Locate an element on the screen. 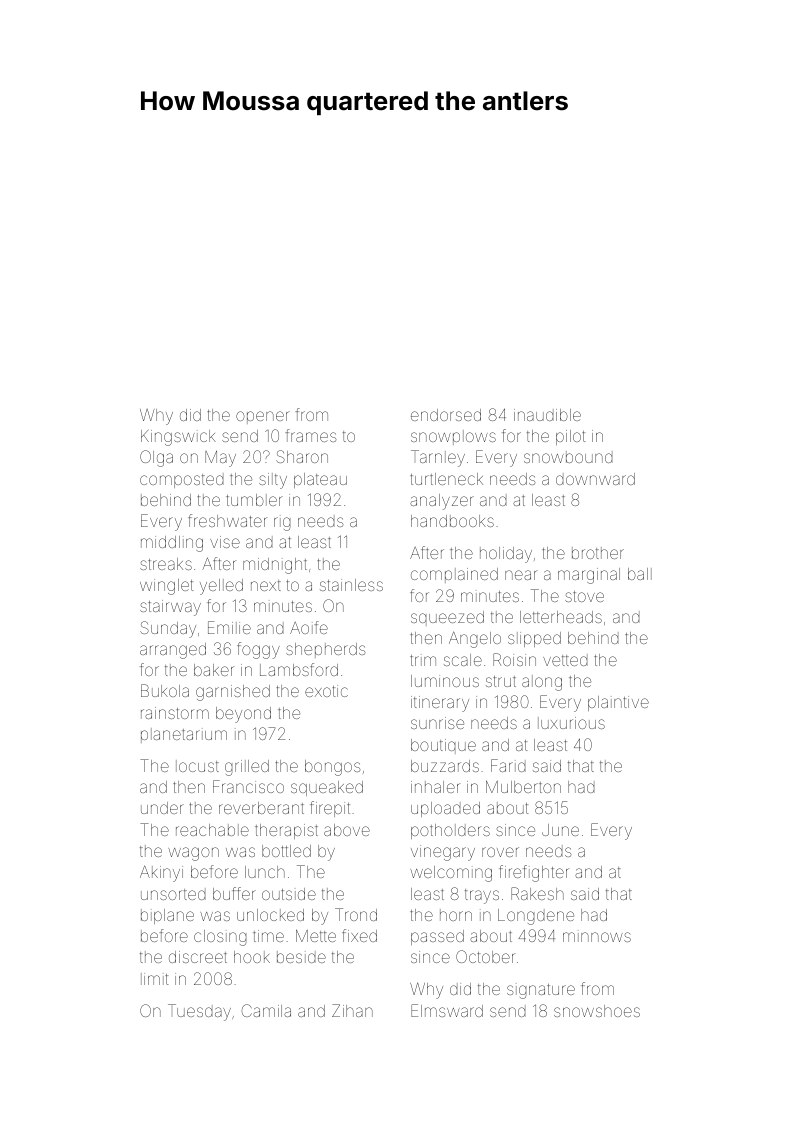 The width and height of the screenshot is (794, 1126). Zihan is located at coordinates (352, 1010).
